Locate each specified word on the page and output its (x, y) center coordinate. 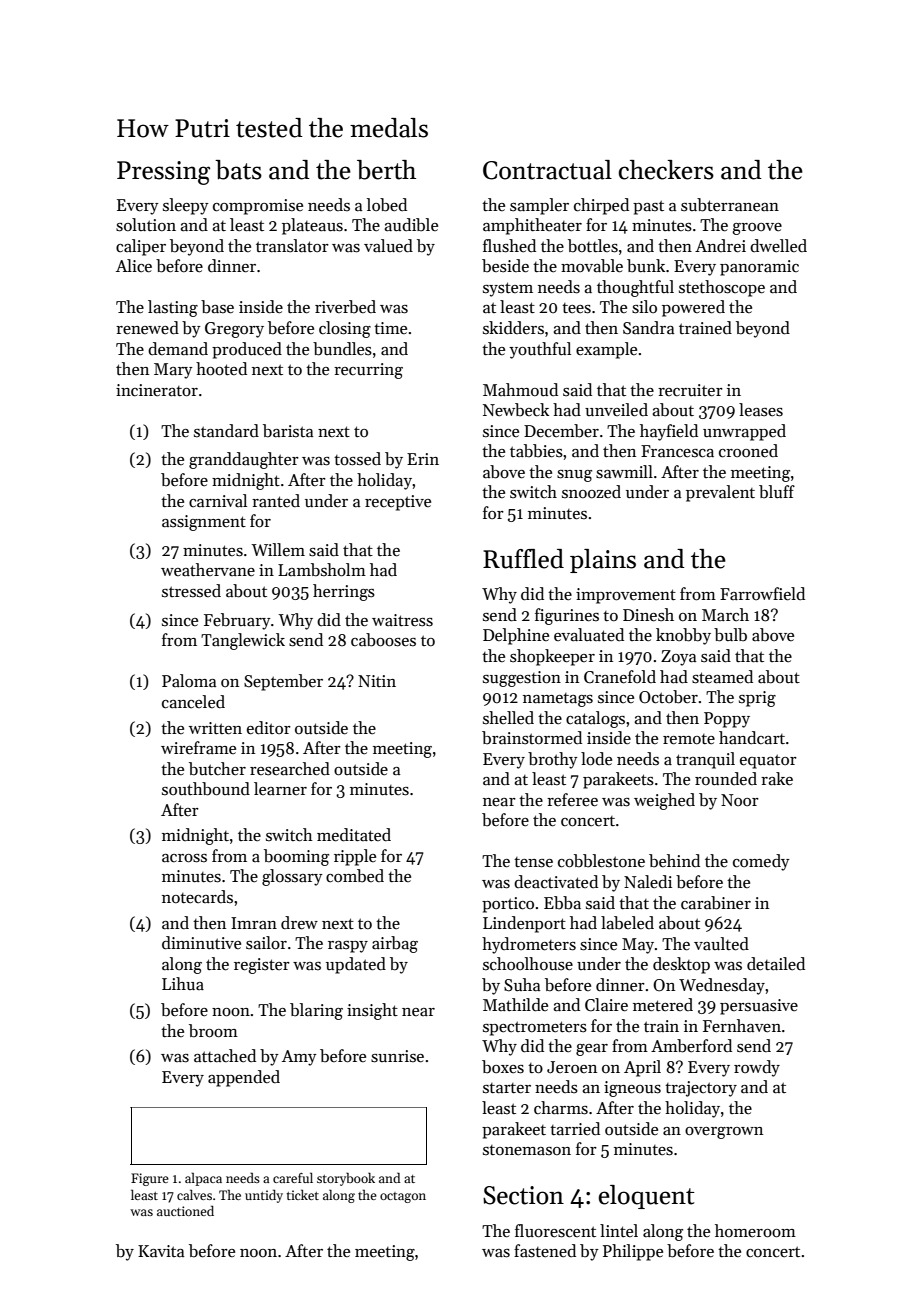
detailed (776, 964)
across (184, 858)
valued (388, 246)
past (648, 207)
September (283, 682)
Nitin (377, 681)
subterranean (730, 205)
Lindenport (524, 924)
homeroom (755, 1231)
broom (213, 1031)
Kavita (161, 1251)
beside (505, 266)
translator (292, 246)
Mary (173, 371)
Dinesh (648, 615)
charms (561, 1108)
